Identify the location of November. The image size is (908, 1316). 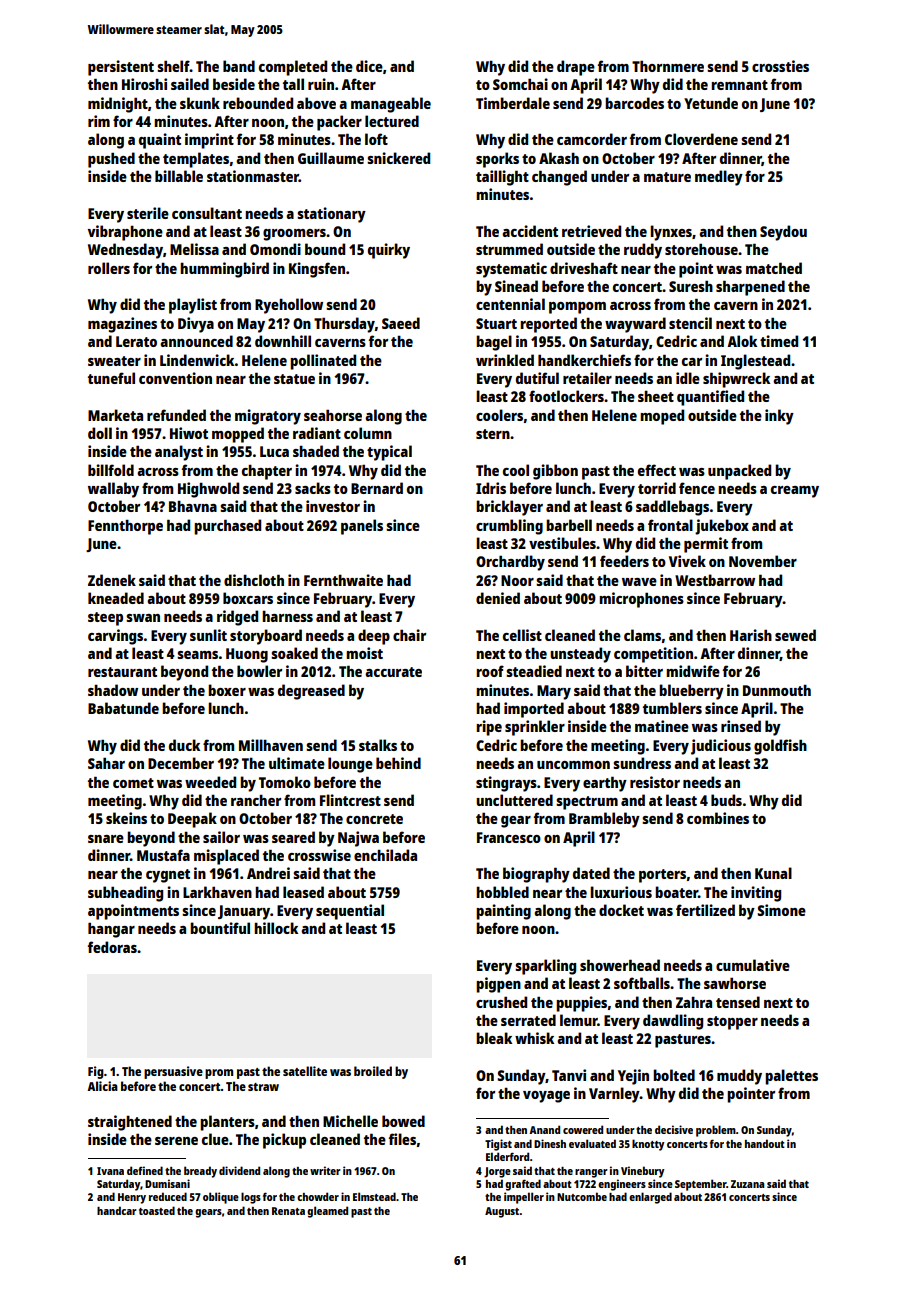
(763, 561).
